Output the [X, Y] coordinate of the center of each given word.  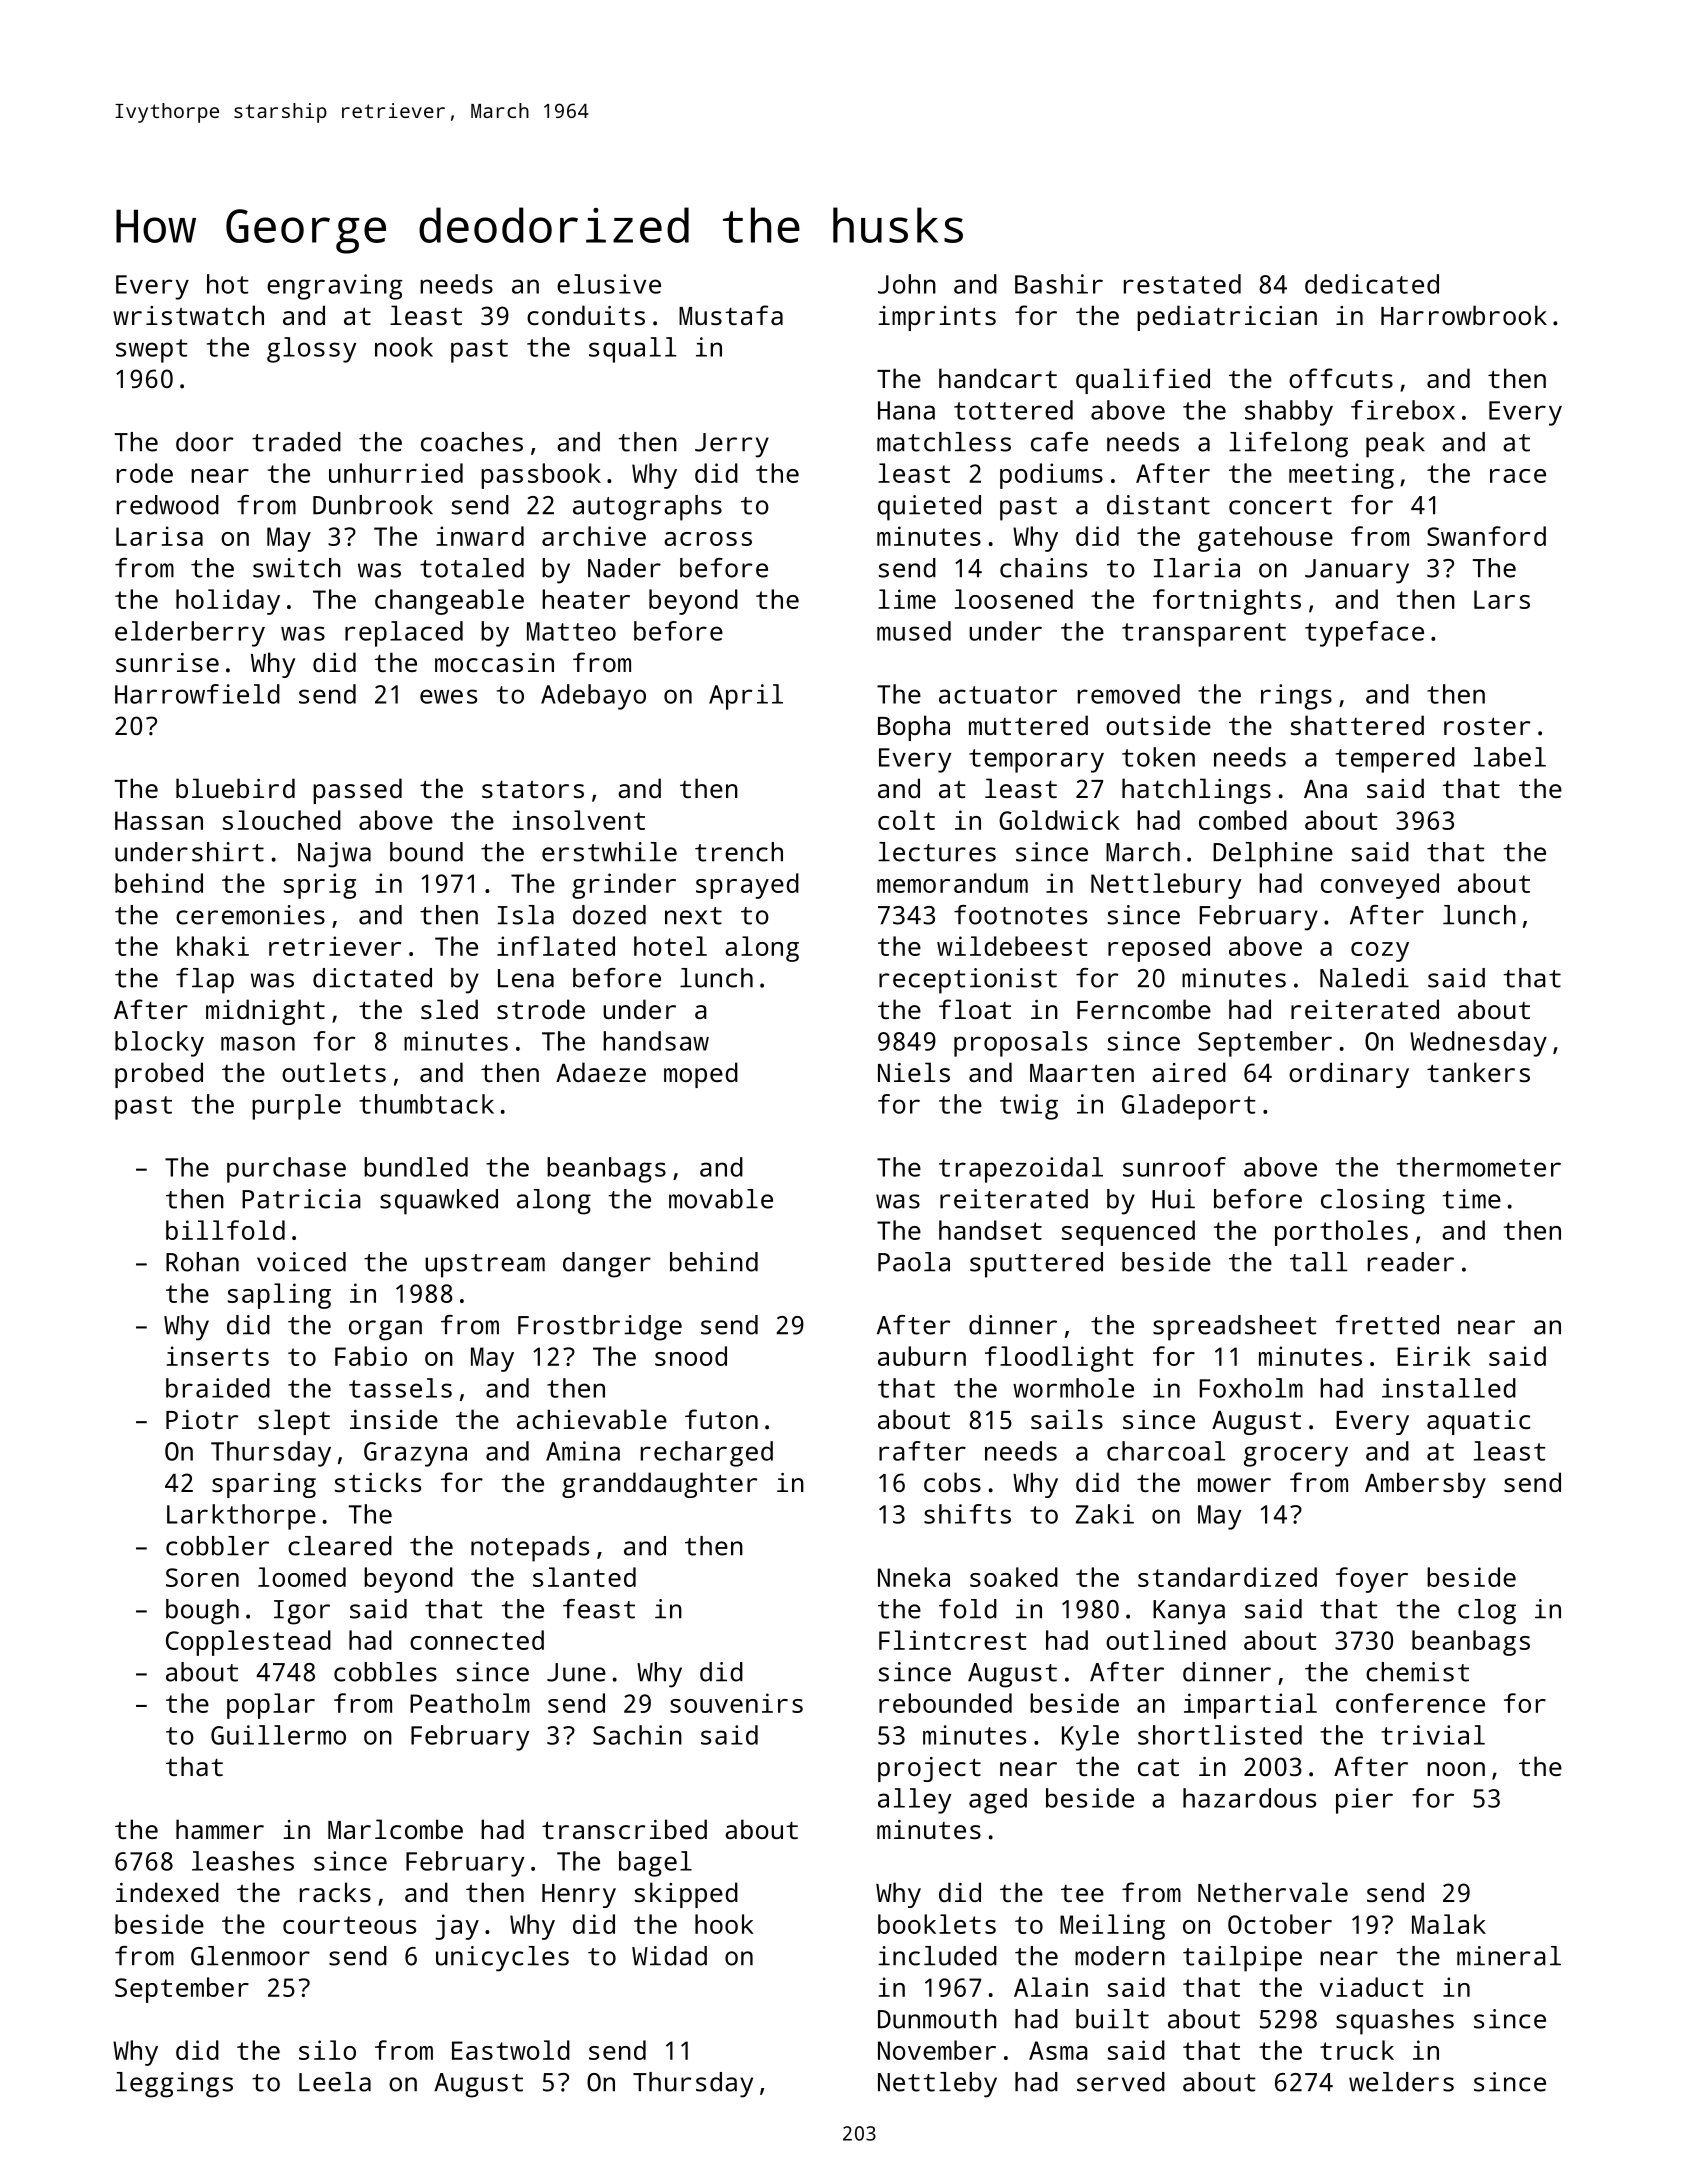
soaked [1014, 1577]
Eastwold [511, 2050]
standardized [1227, 1577]
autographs [647, 508]
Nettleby [937, 2085]
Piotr [202, 1419]
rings [1296, 697]
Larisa [159, 536]
